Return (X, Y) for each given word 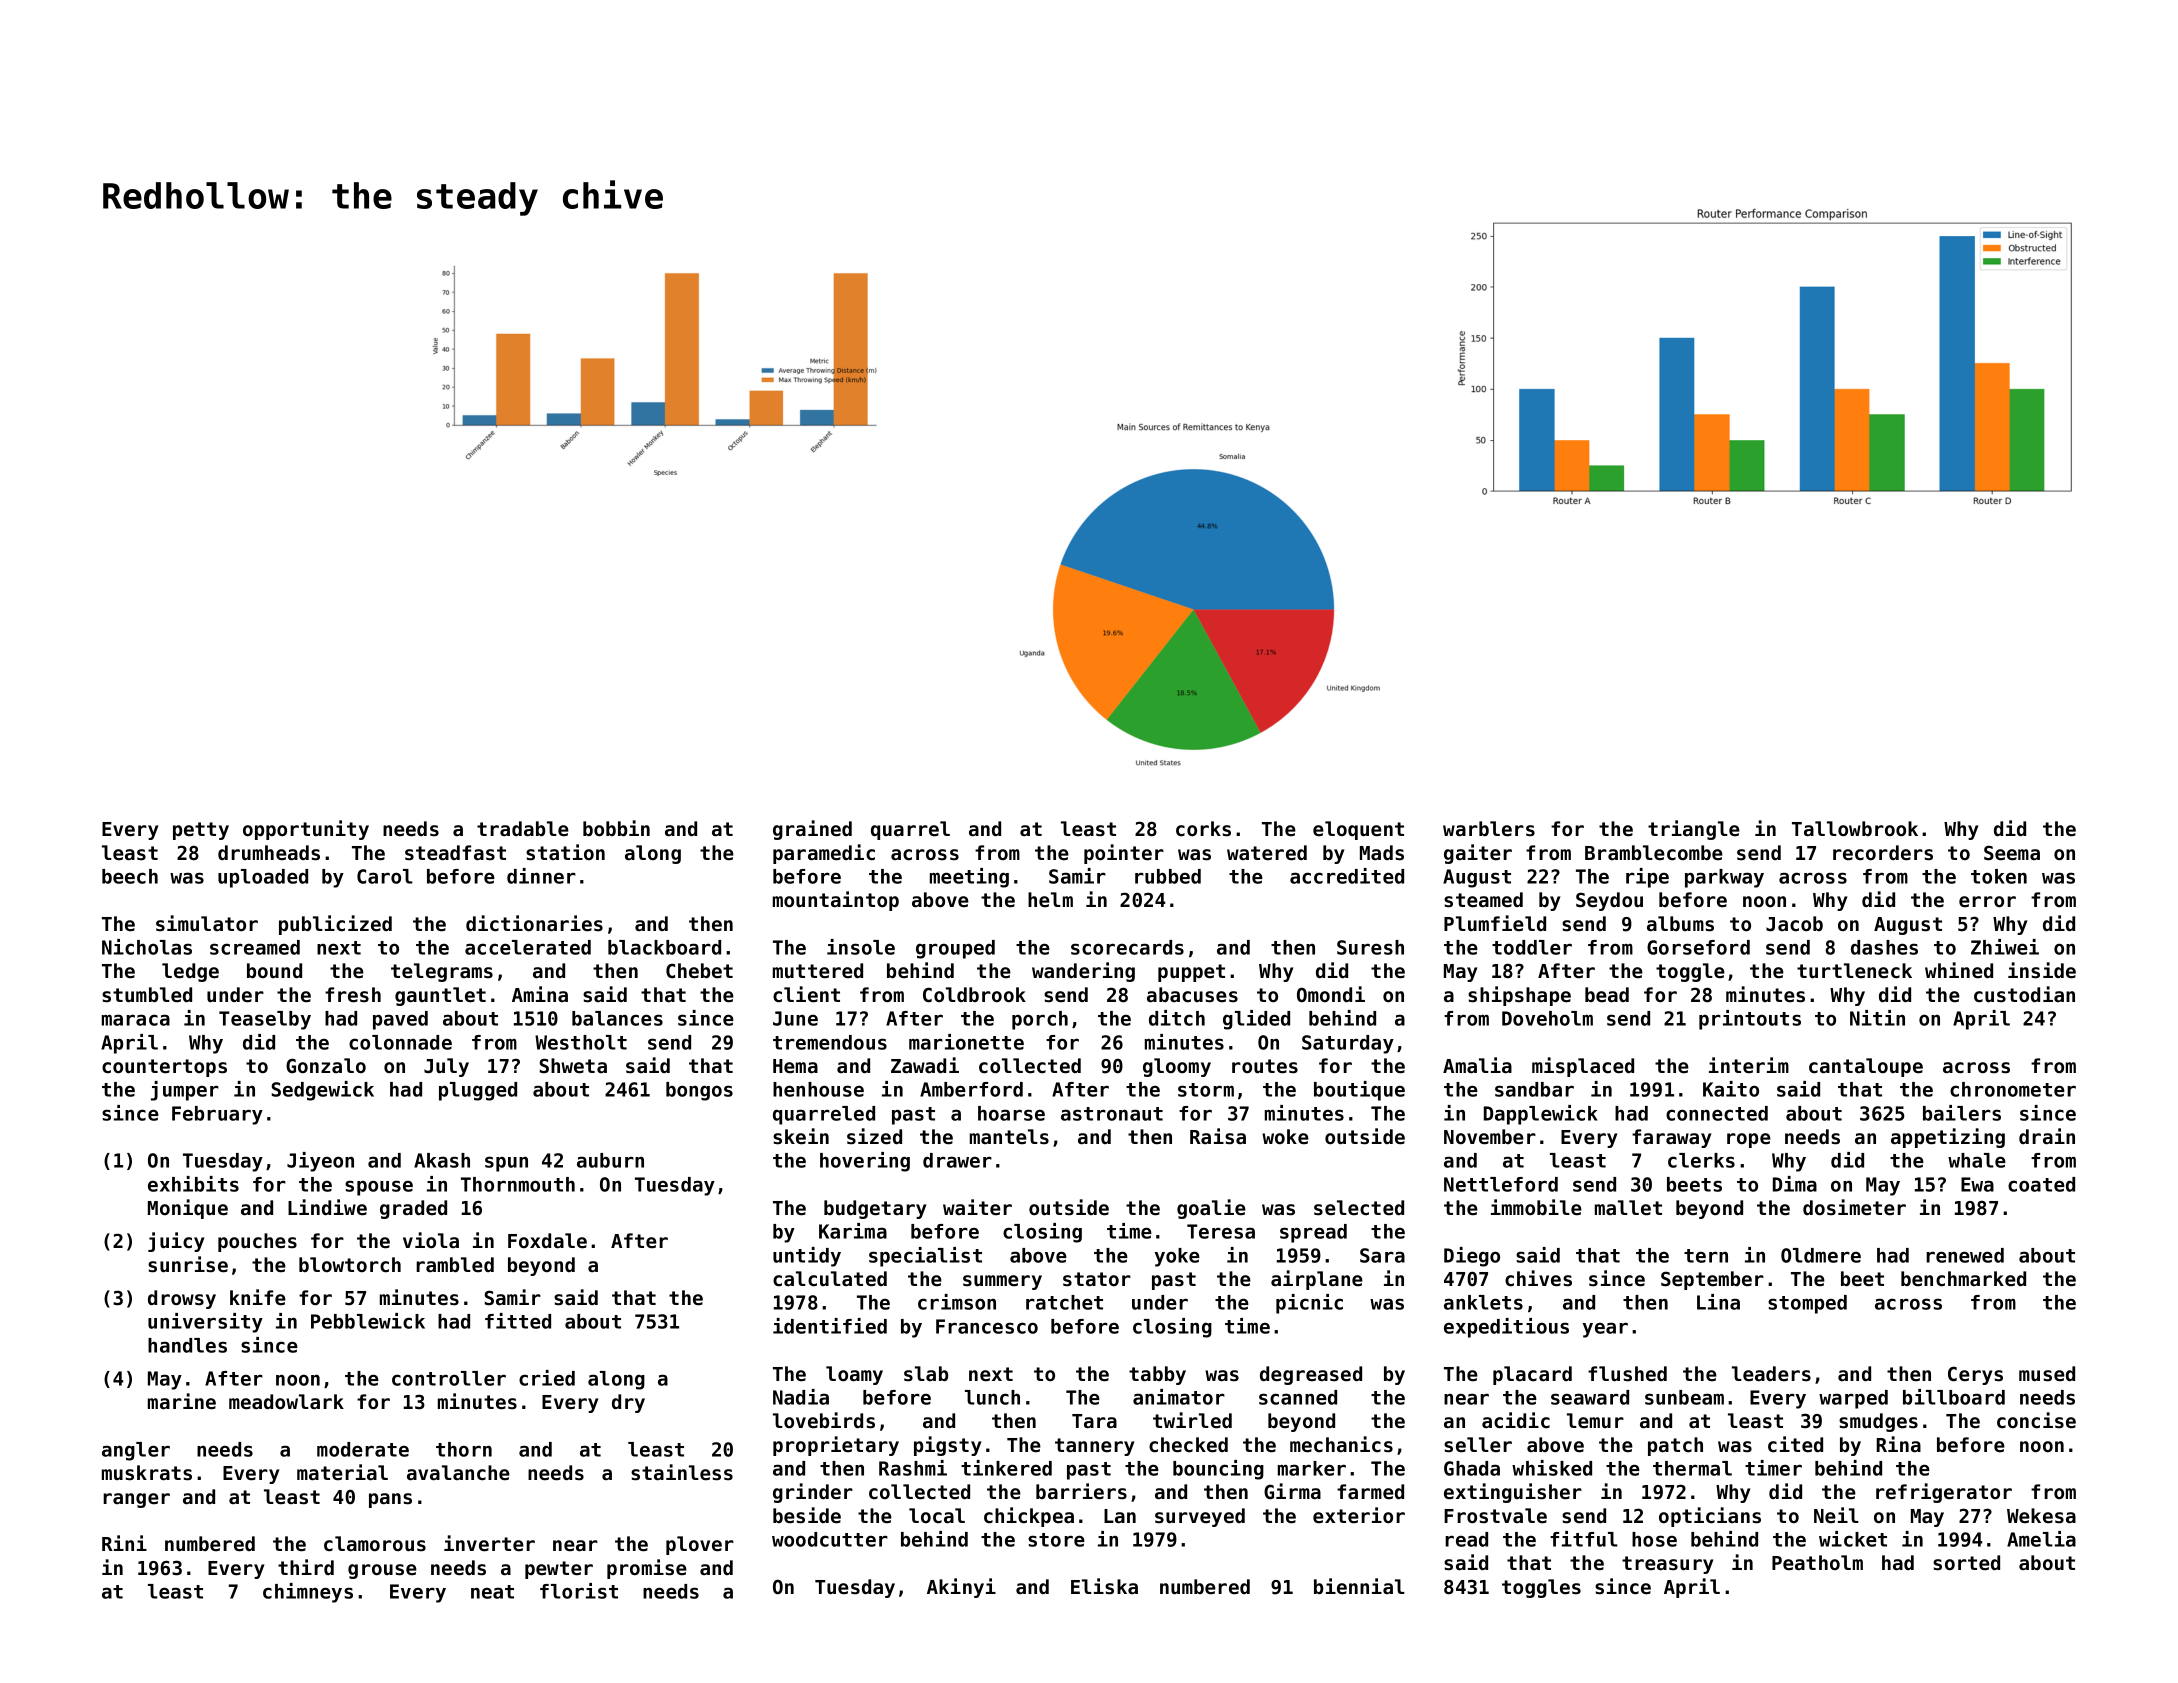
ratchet (1064, 1302)
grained (812, 830)
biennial (1359, 1586)
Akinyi (961, 1588)
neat (492, 1592)
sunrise (188, 1264)
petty (201, 831)
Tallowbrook (1855, 829)
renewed (1965, 1255)
